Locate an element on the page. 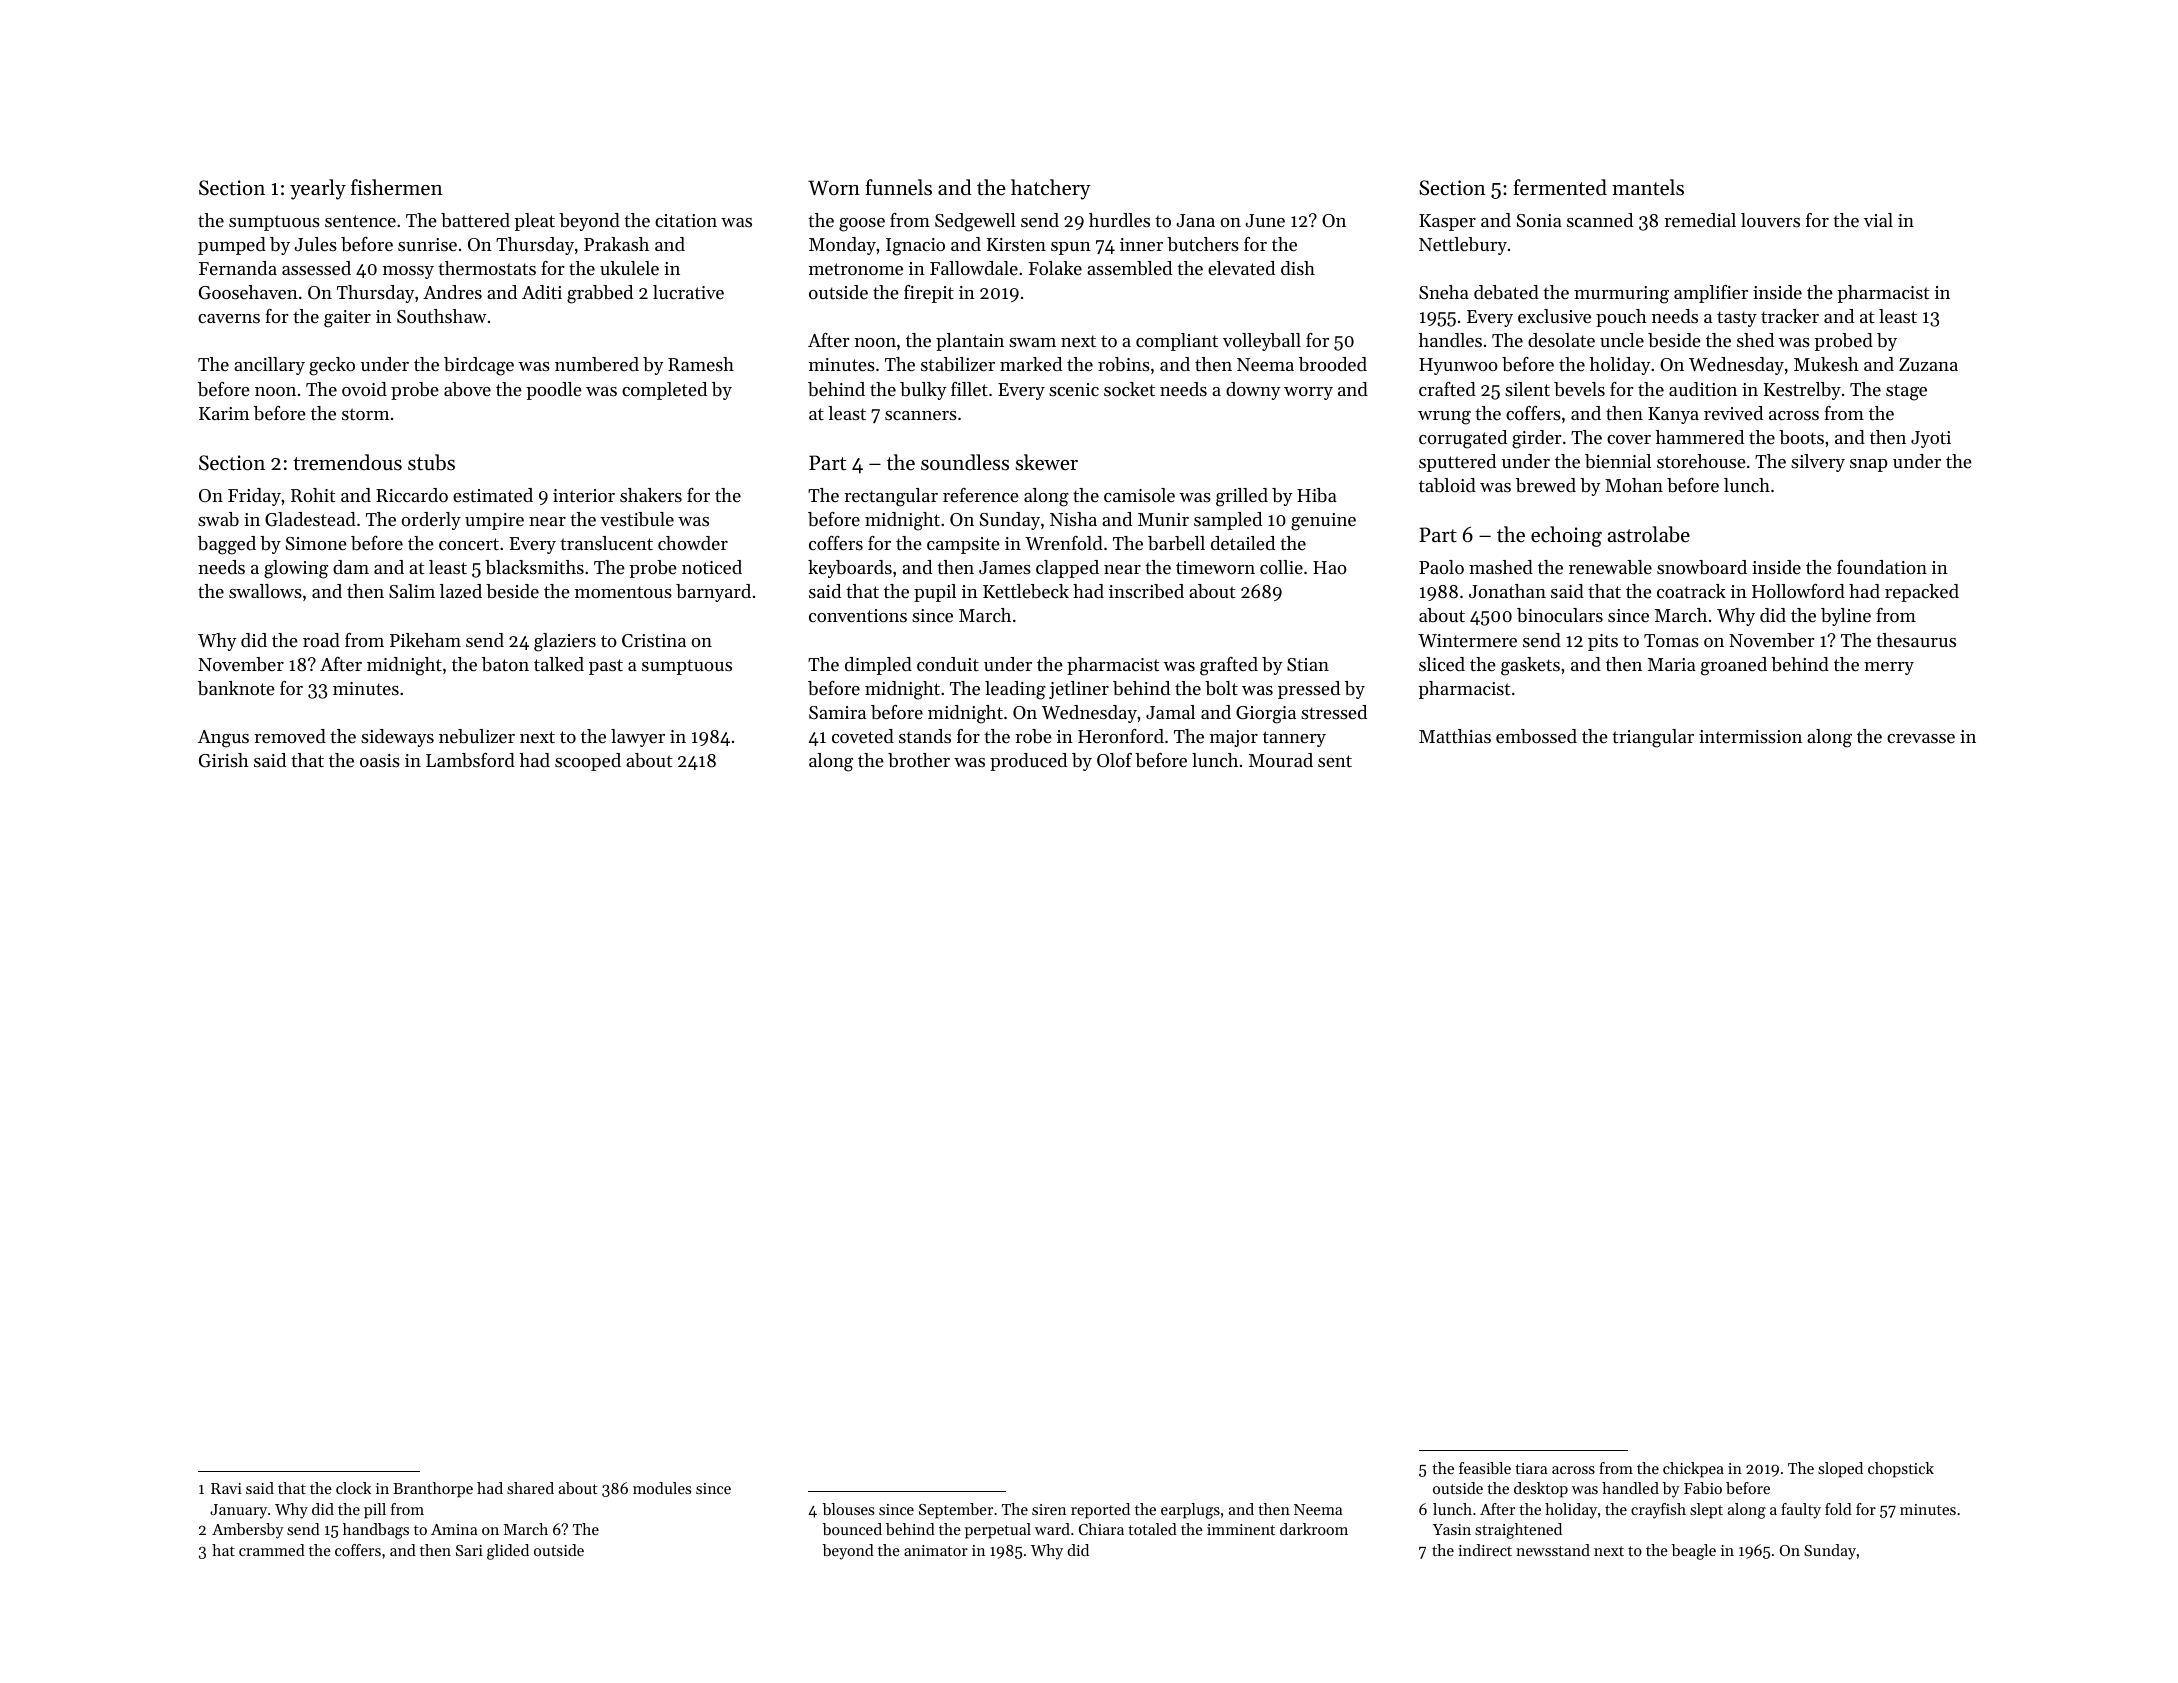  hatchery is located at coordinates (1051, 189).
